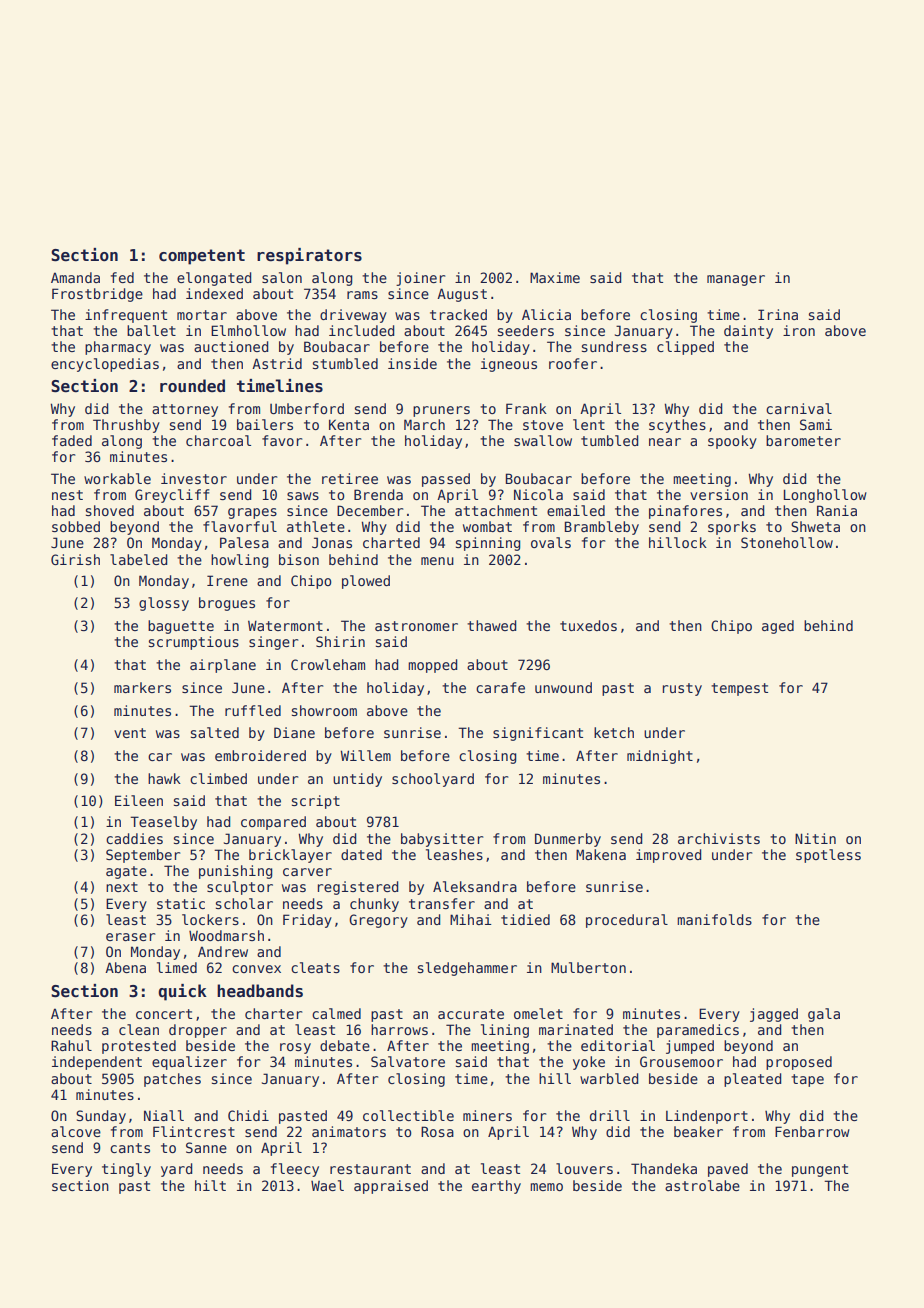 This page has width=924, height=1308. Describe the element at coordinates (75, 277) in the page. I see `Amanda` at that location.
